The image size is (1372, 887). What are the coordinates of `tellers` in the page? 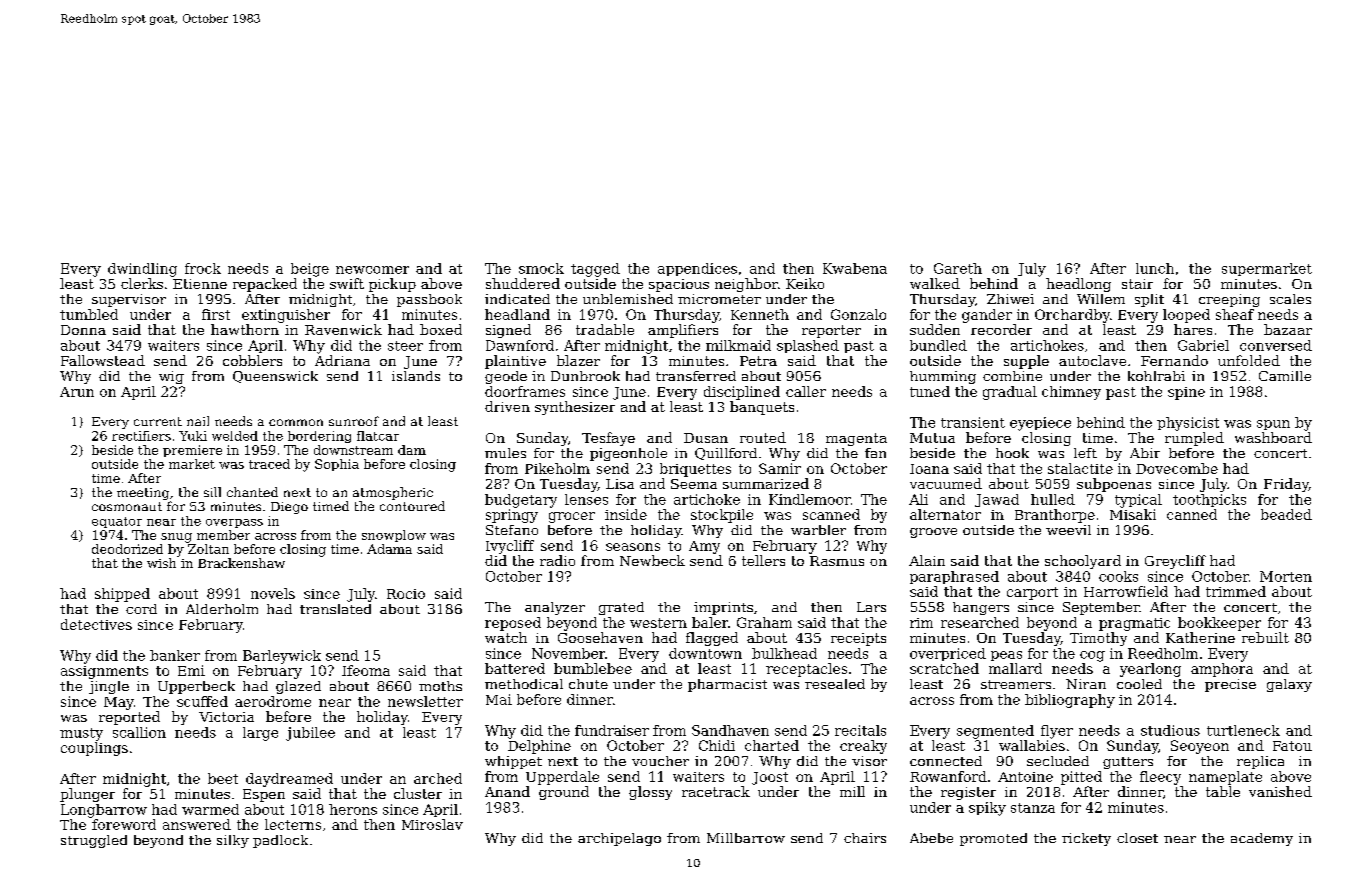 It's located at (763, 560).
